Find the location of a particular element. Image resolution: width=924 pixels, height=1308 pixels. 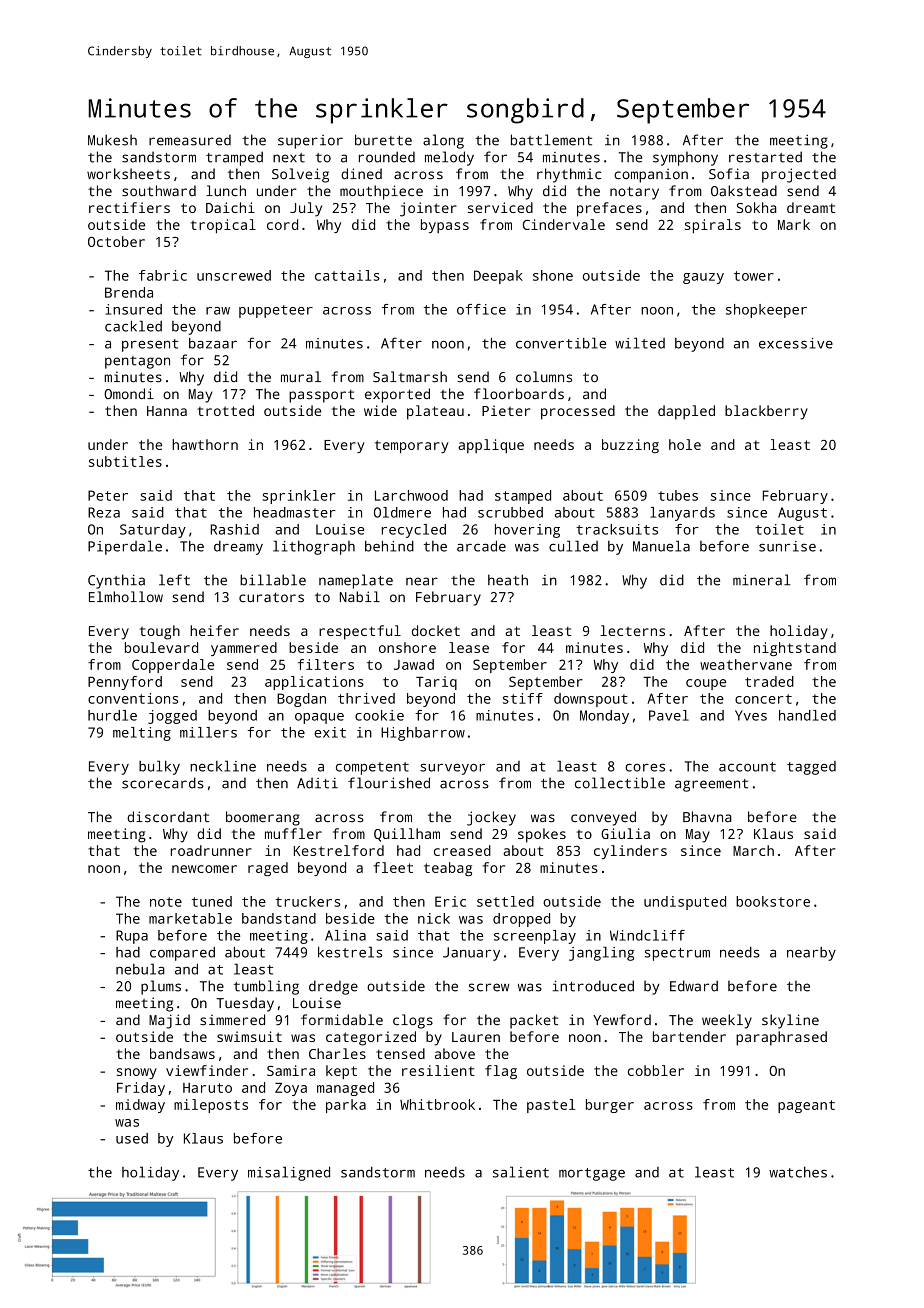

dreamy is located at coordinates (238, 548).
